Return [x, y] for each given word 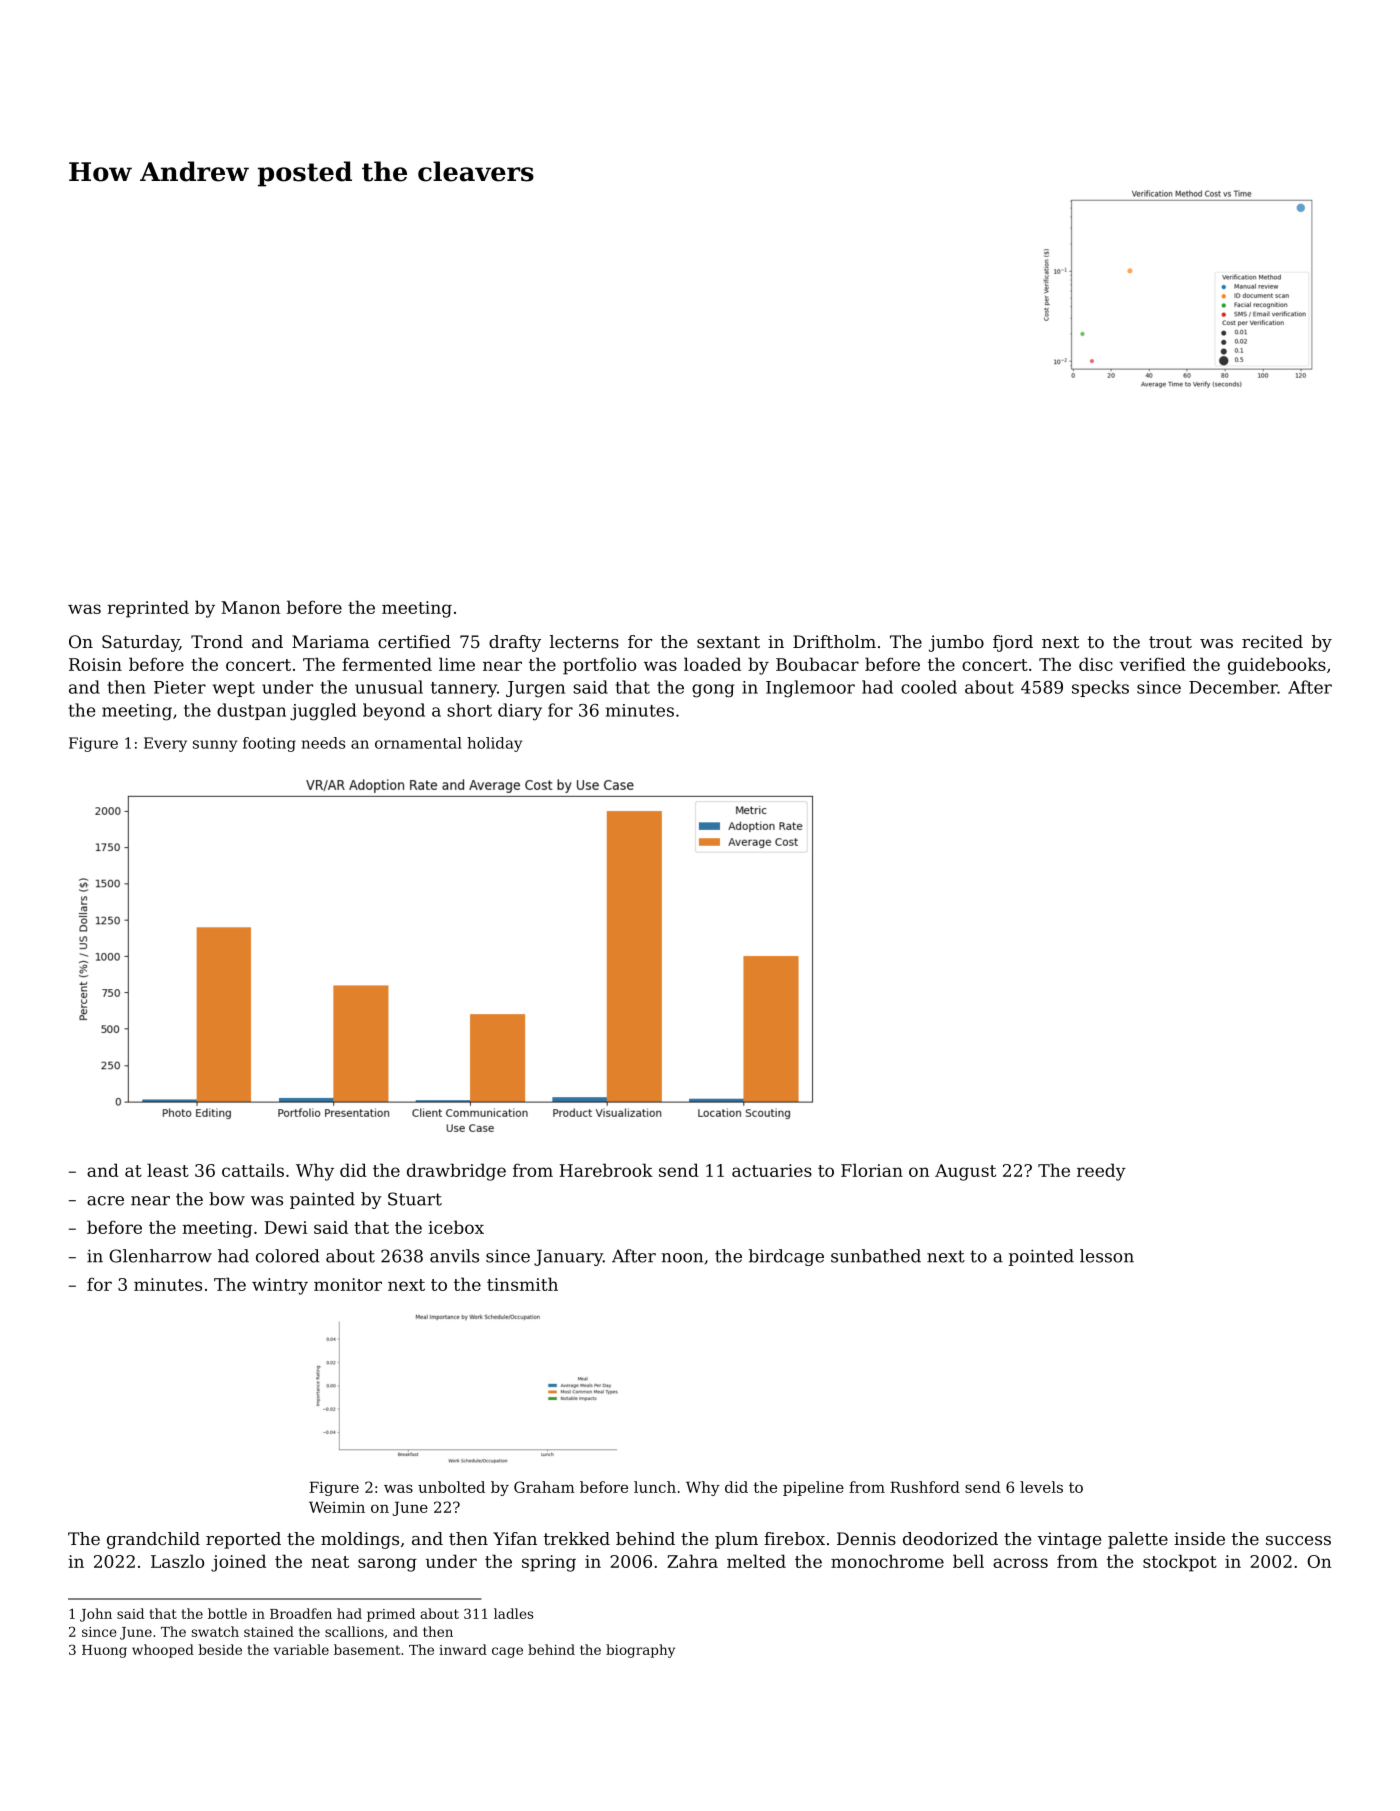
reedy [1101, 1172]
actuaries [772, 1170]
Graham [544, 1487]
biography [640, 1651]
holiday [494, 744]
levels [1041, 1487]
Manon [250, 607]
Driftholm [834, 641]
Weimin [337, 1507]
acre [105, 1201]
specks [1100, 688]
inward [463, 1649]
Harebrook [606, 1170]
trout [1170, 642]
